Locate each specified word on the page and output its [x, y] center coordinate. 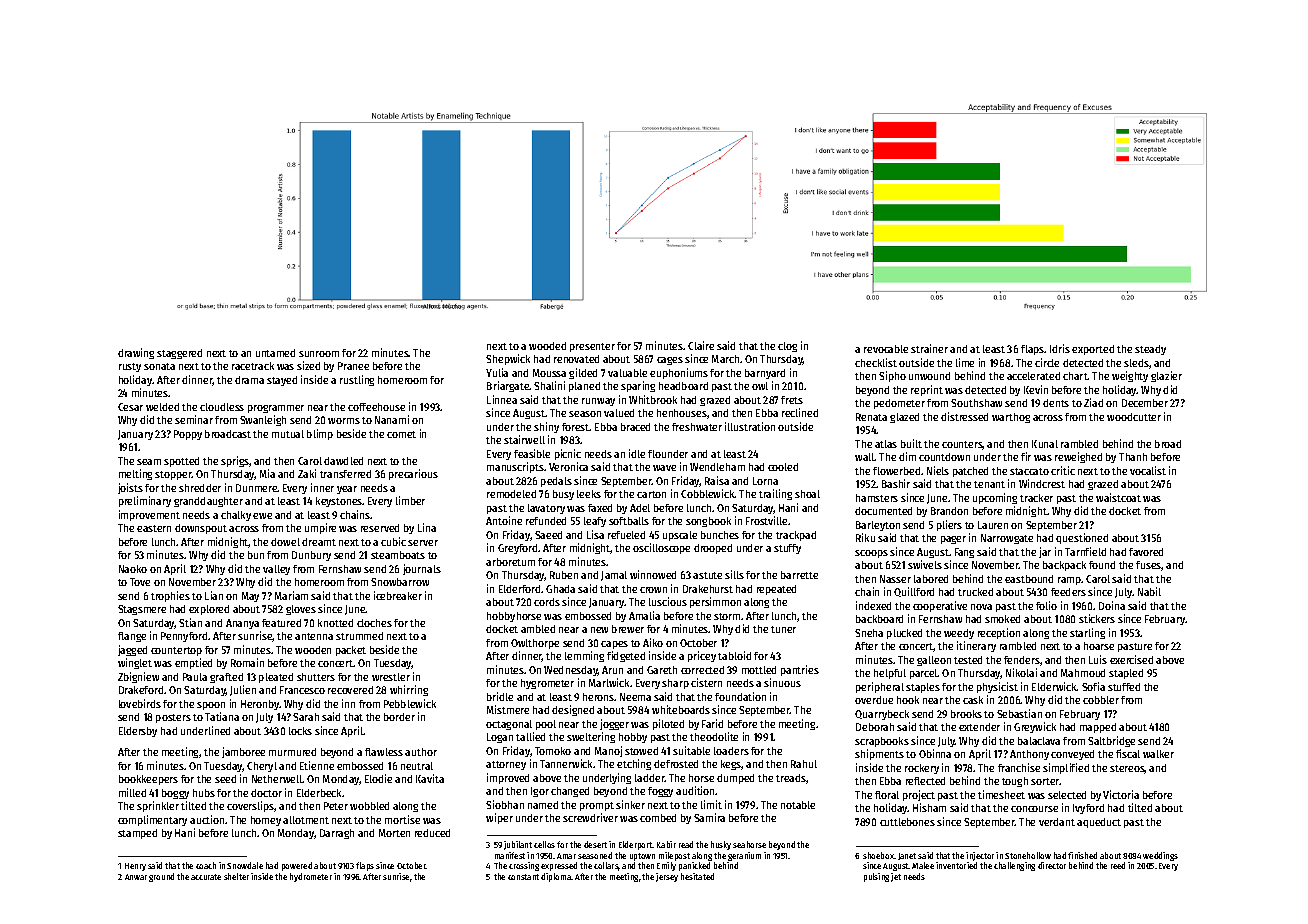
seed [225, 779]
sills [734, 574]
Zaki [307, 473]
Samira [709, 817]
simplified [1066, 768]
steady [1150, 350]
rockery [922, 769]
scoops [871, 554]
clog [787, 347]
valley [276, 570]
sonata [159, 366]
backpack [1064, 566]
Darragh [337, 834]
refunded [546, 521]
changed [570, 792]
